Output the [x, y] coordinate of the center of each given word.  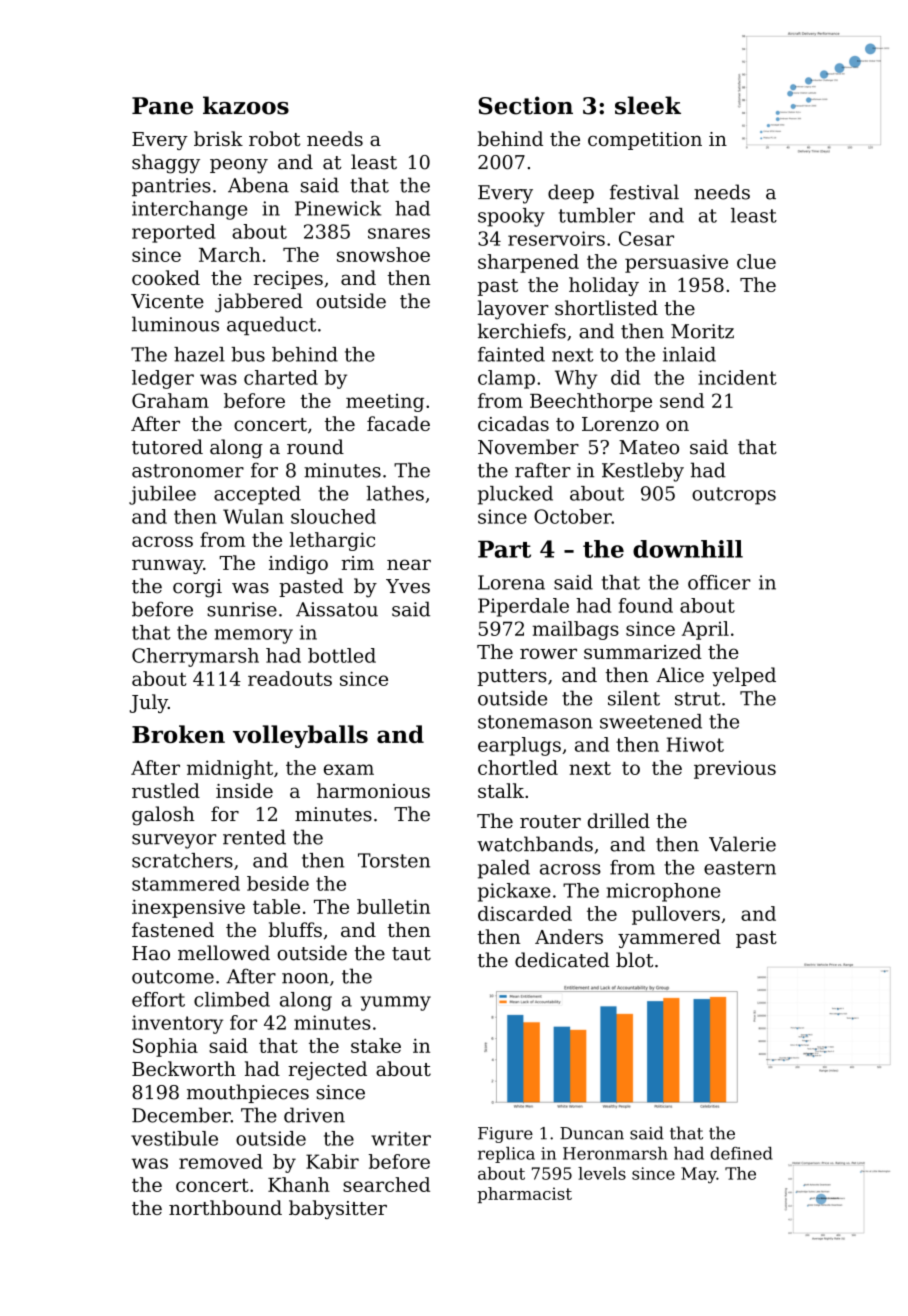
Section [525, 105]
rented [254, 837]
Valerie [742, 844]
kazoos [246, 105]
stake [376, 1045]
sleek [648, 105]
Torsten [394, 860]
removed [221, 1161]
